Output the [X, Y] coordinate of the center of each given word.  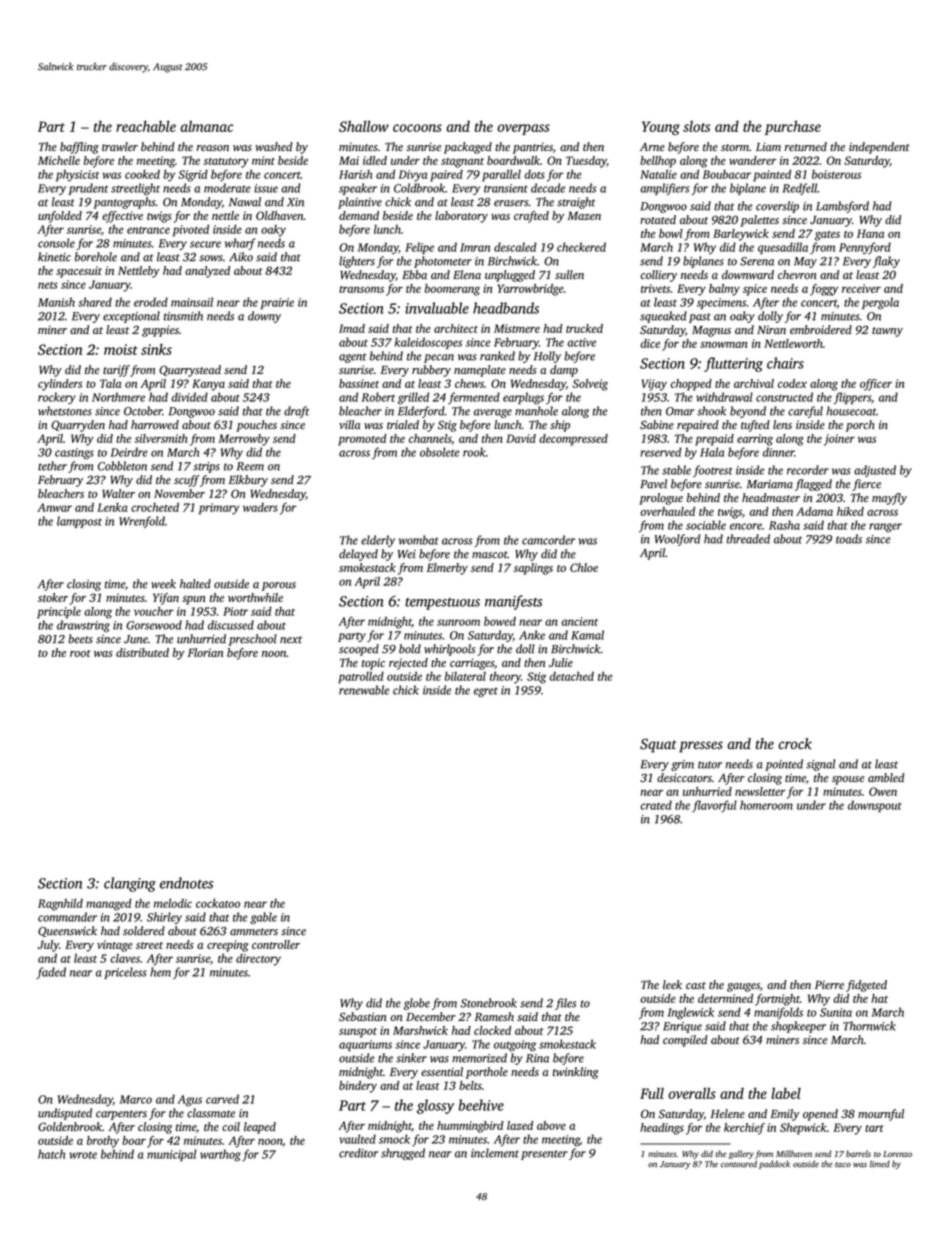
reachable [146, 126]
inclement [495, 1153]
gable [263, 918]
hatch [51, 1154]
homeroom [766, 805]
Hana [870, 233]
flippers [852, 398]
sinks [156, 349]
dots [534, 174]
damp [564, 371]
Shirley [164, 918]
